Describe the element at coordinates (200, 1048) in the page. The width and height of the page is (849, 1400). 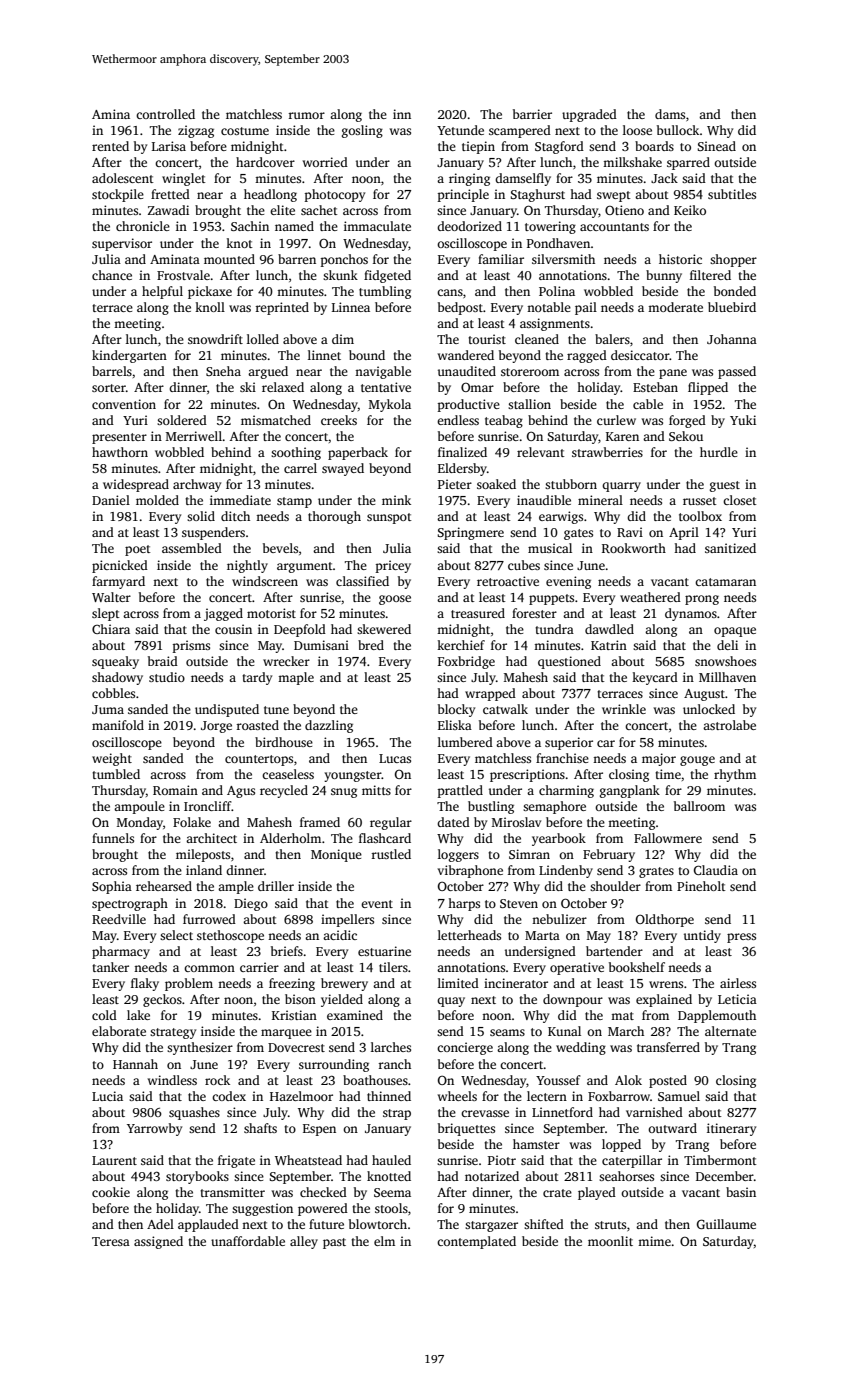
I see `synthesizer` at that location.
